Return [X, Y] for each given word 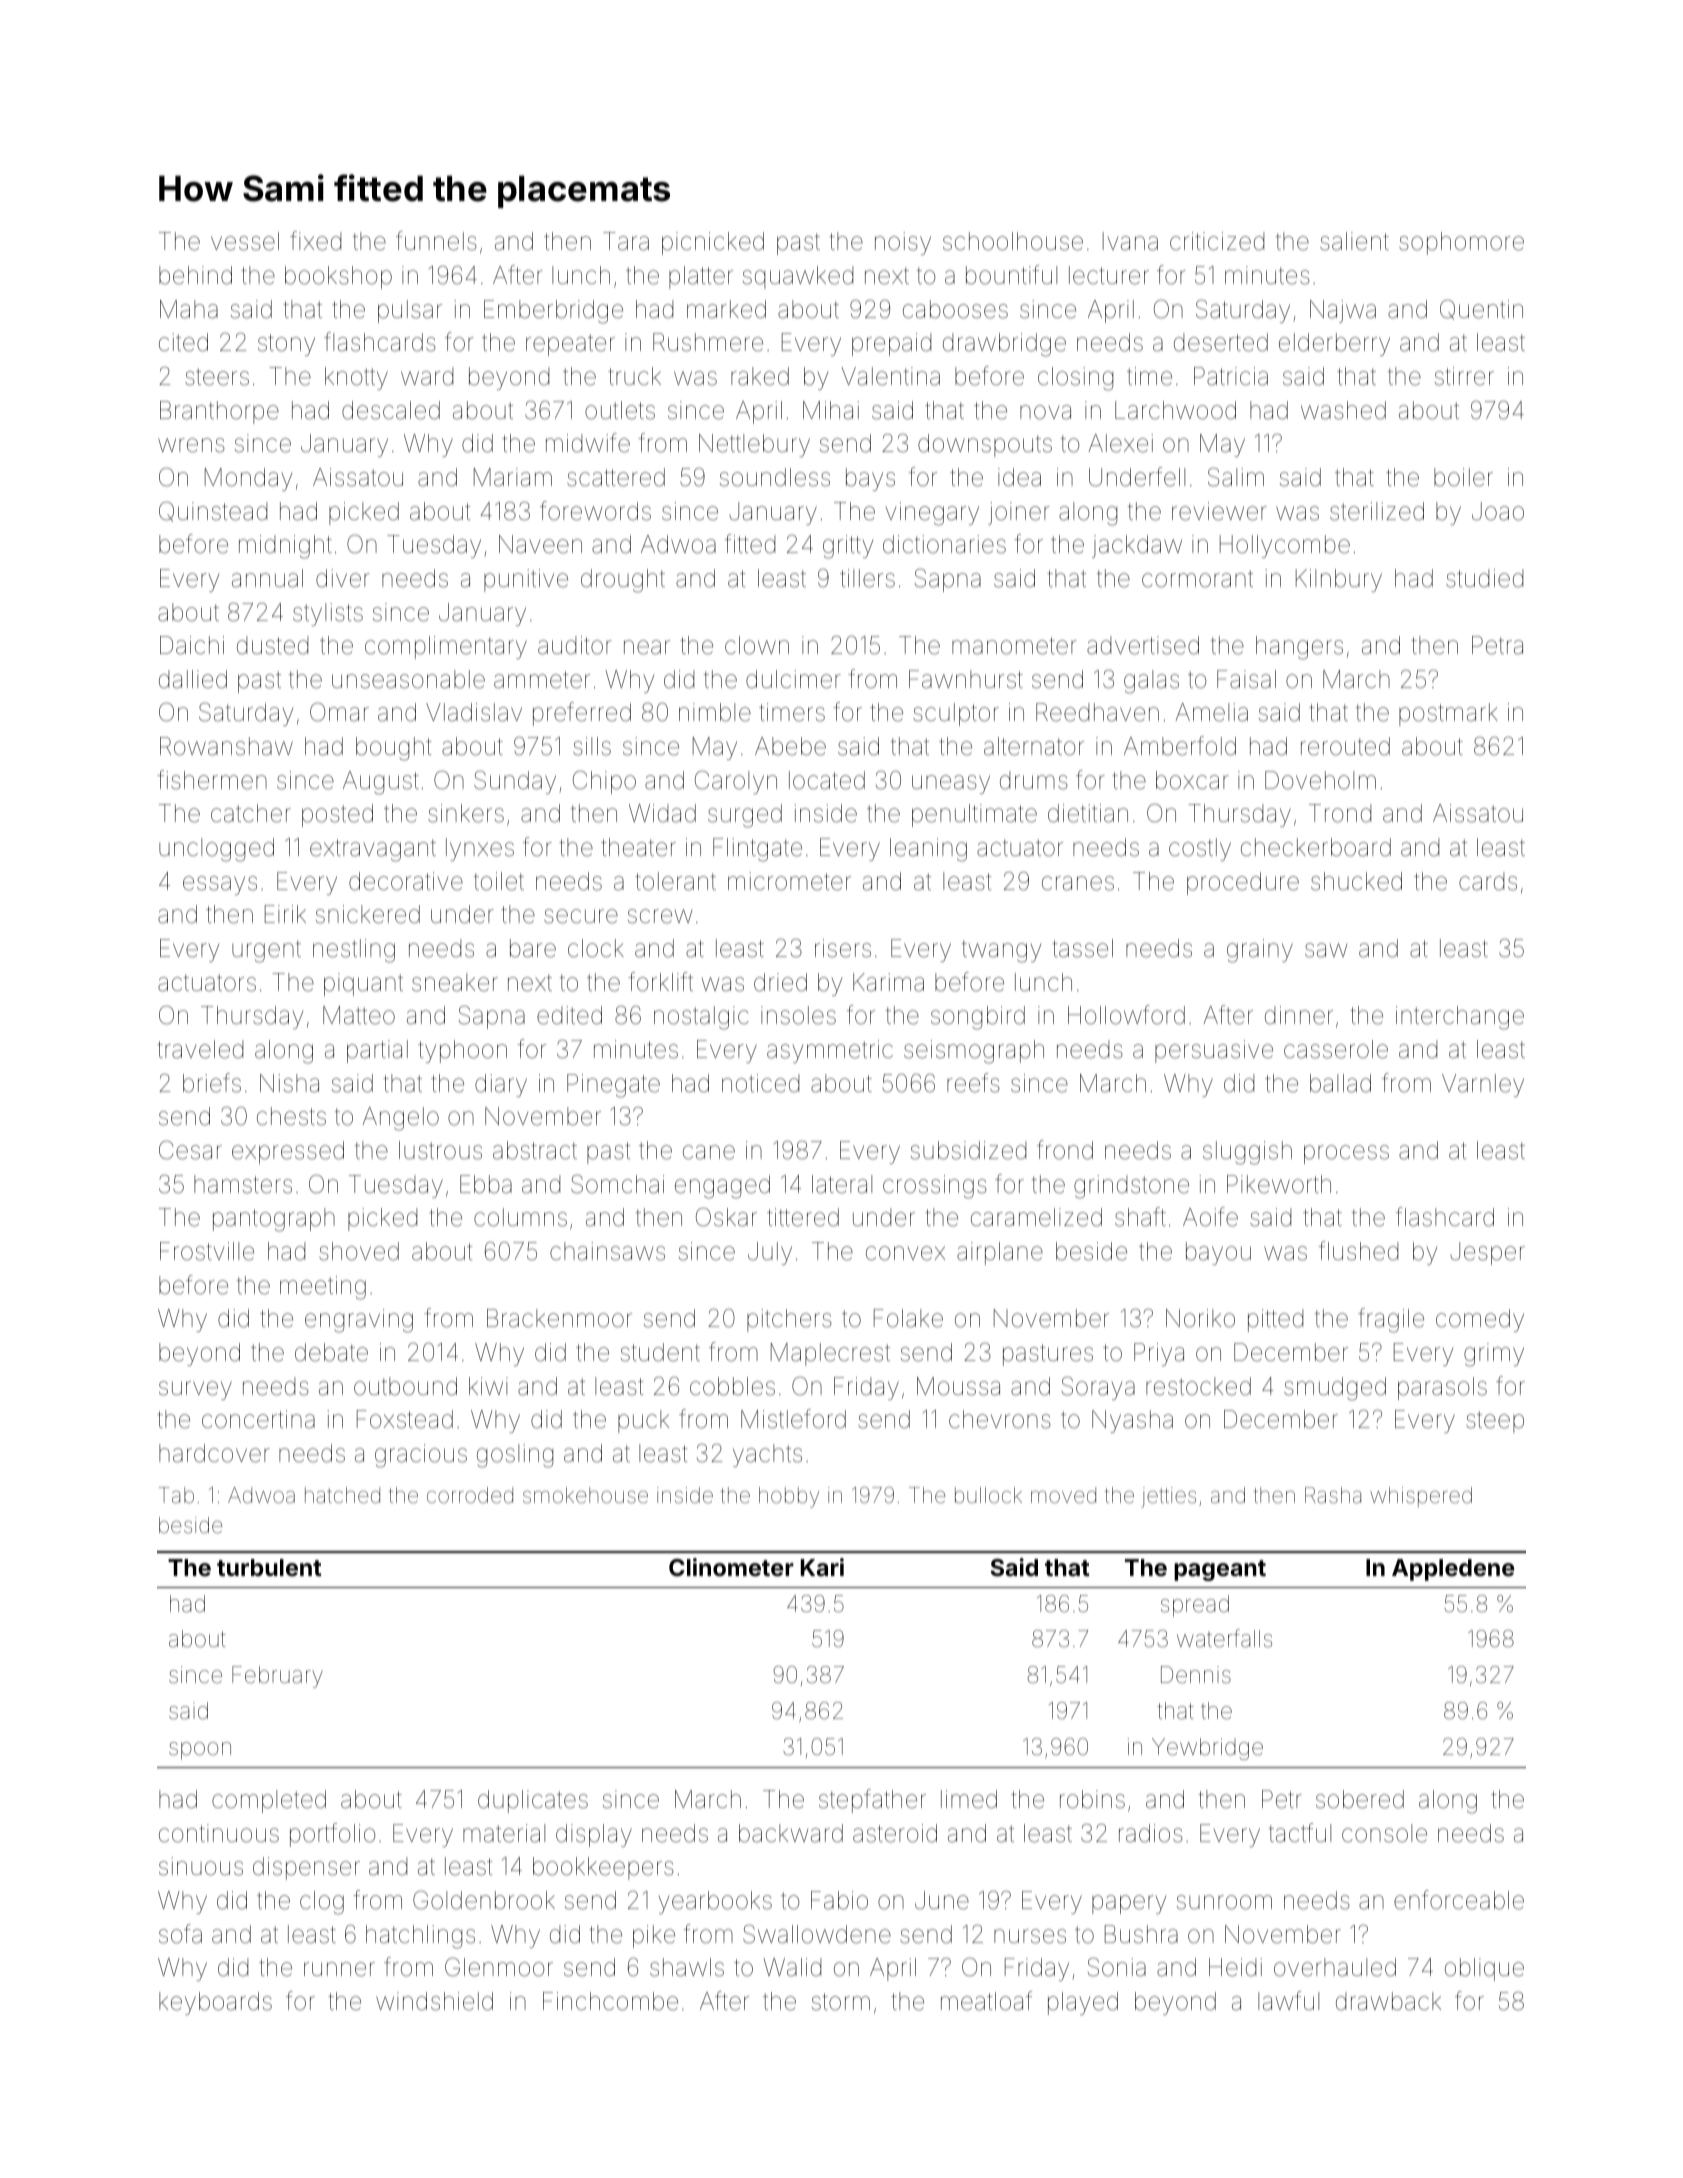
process [1346, 1154]
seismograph [974, 1052]
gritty [848, 547]
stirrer [1464, 376]
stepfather [872, 1801]
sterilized [1377, 511]
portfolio [333, 1835]
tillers [867, 578]
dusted [272, 645]
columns [520, 1217]
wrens [191, 445]
